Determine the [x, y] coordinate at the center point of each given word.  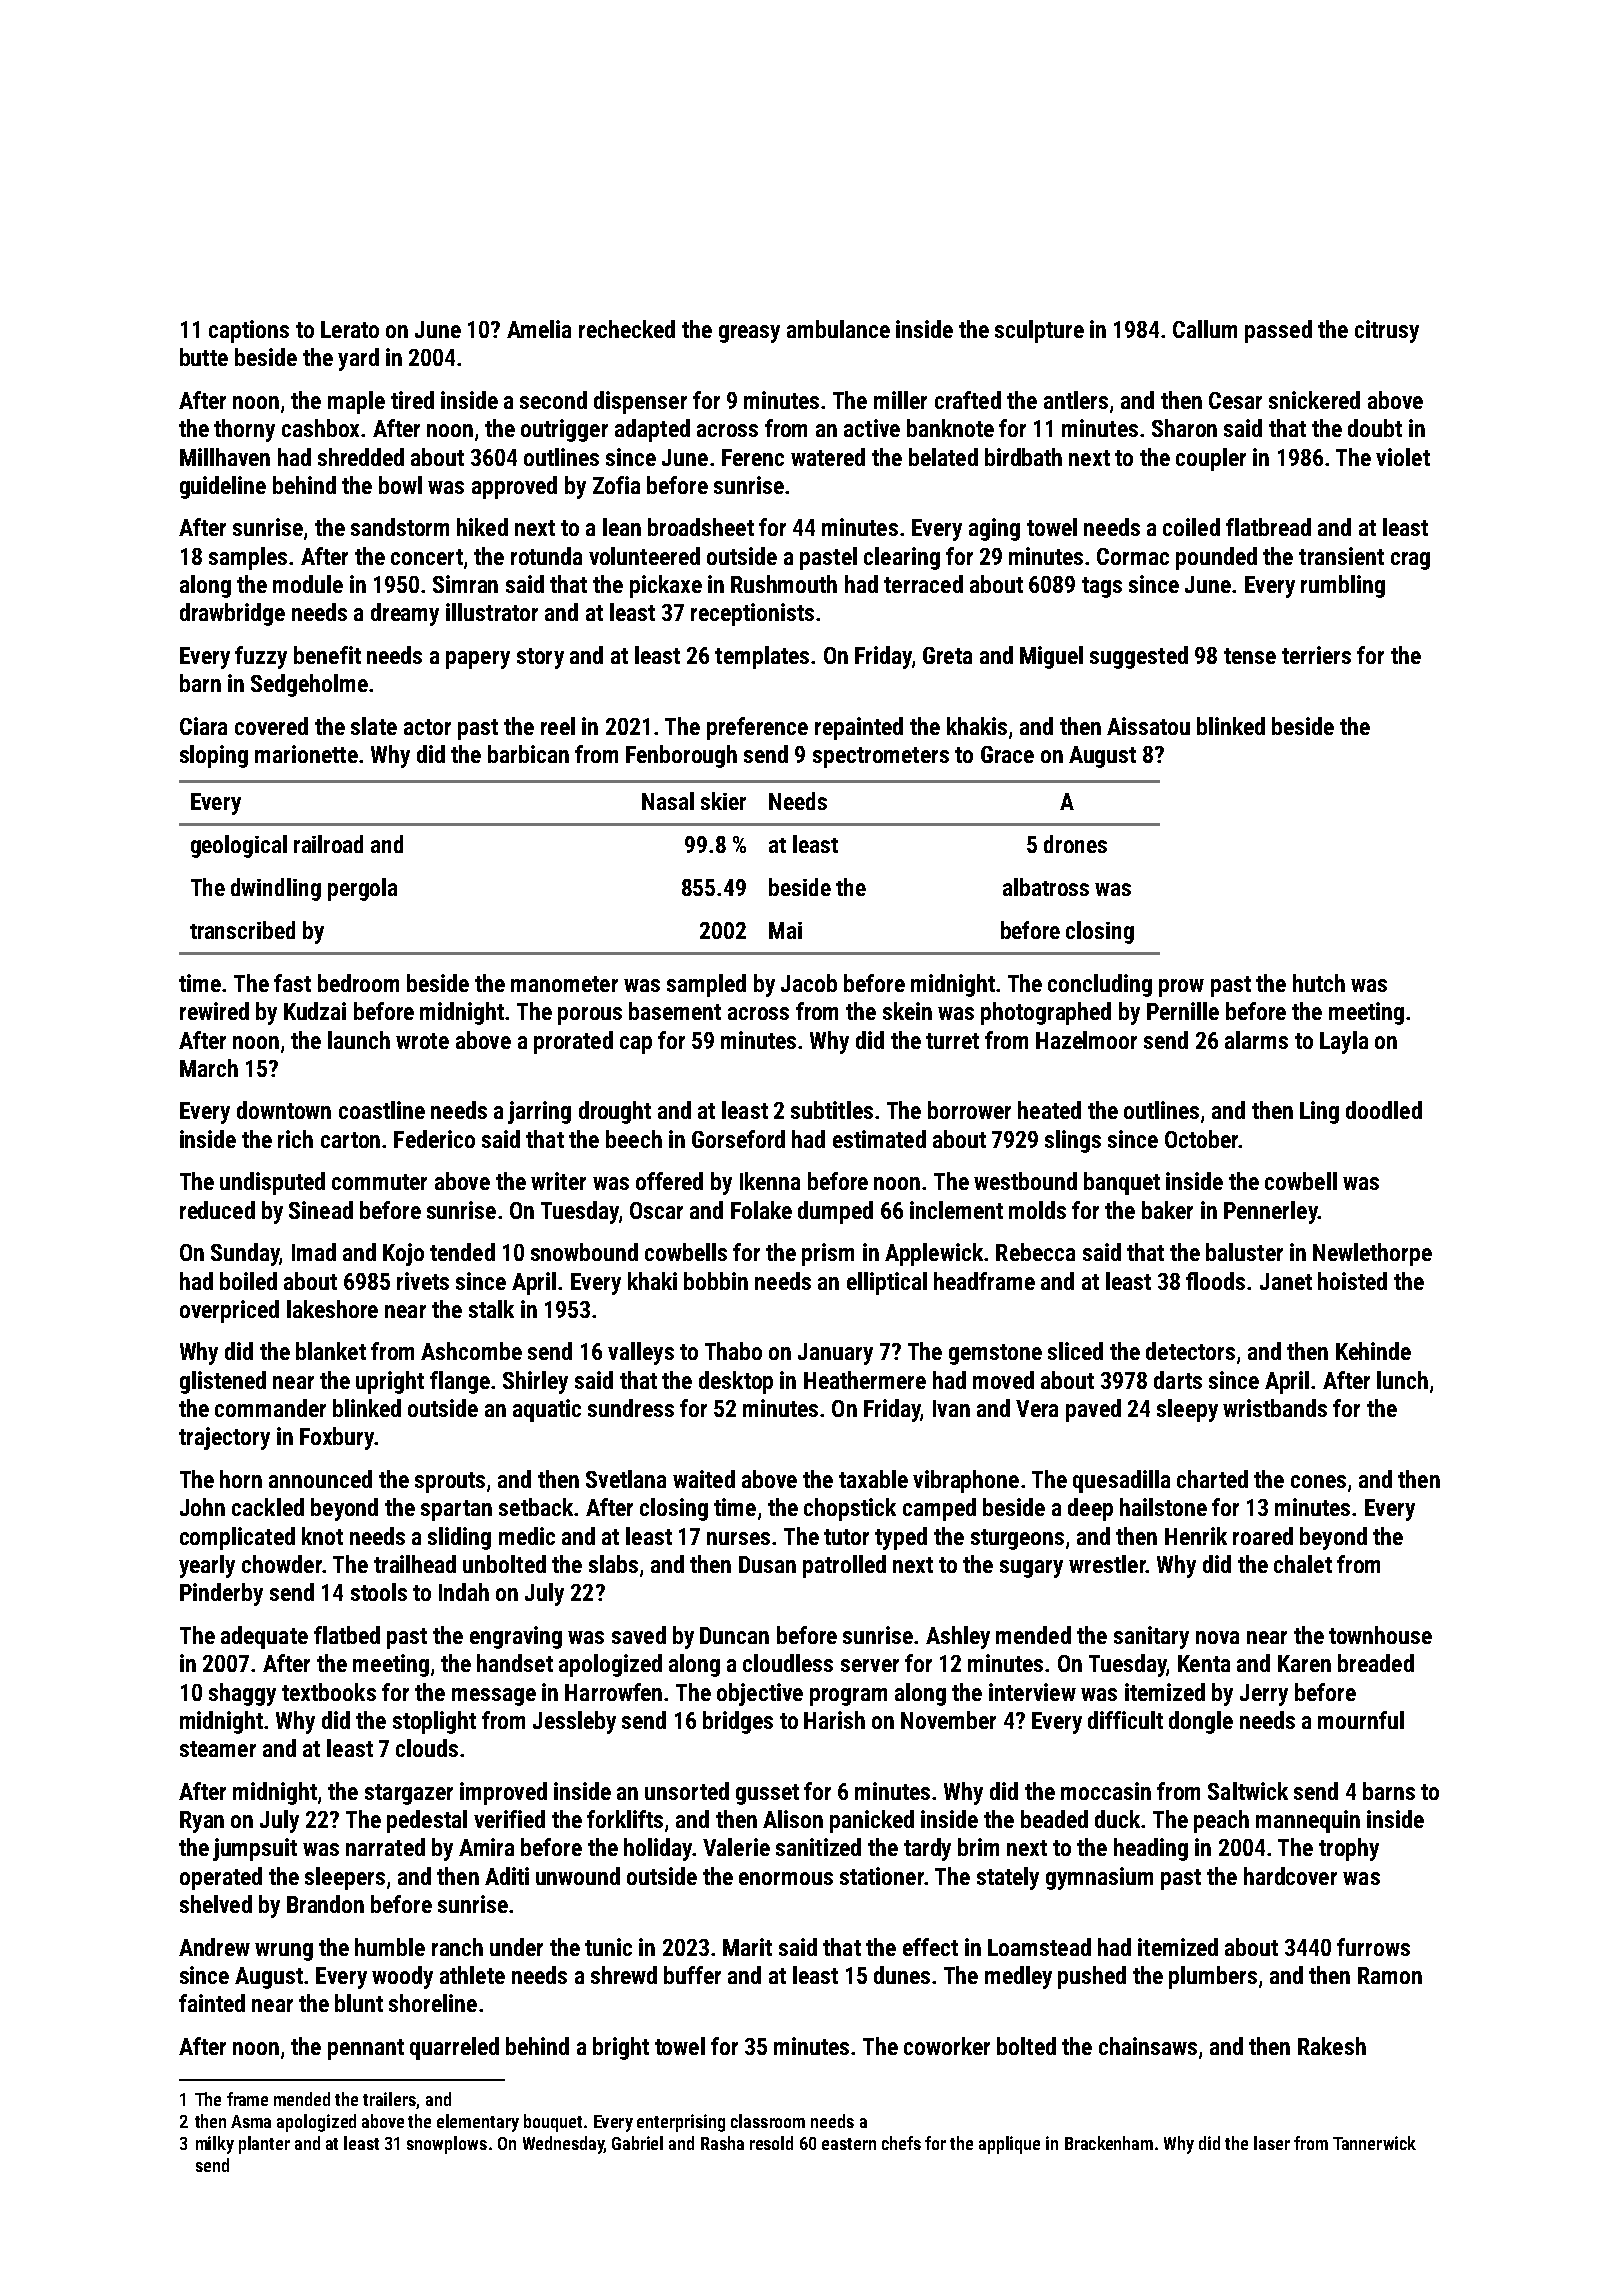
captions [249, 331]
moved [1003, 1380]
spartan [456, 1510]
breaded [1376, 1663]
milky [215, 2145]
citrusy [1387, 331]
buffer [692, 1975]
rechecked [627, 329]
